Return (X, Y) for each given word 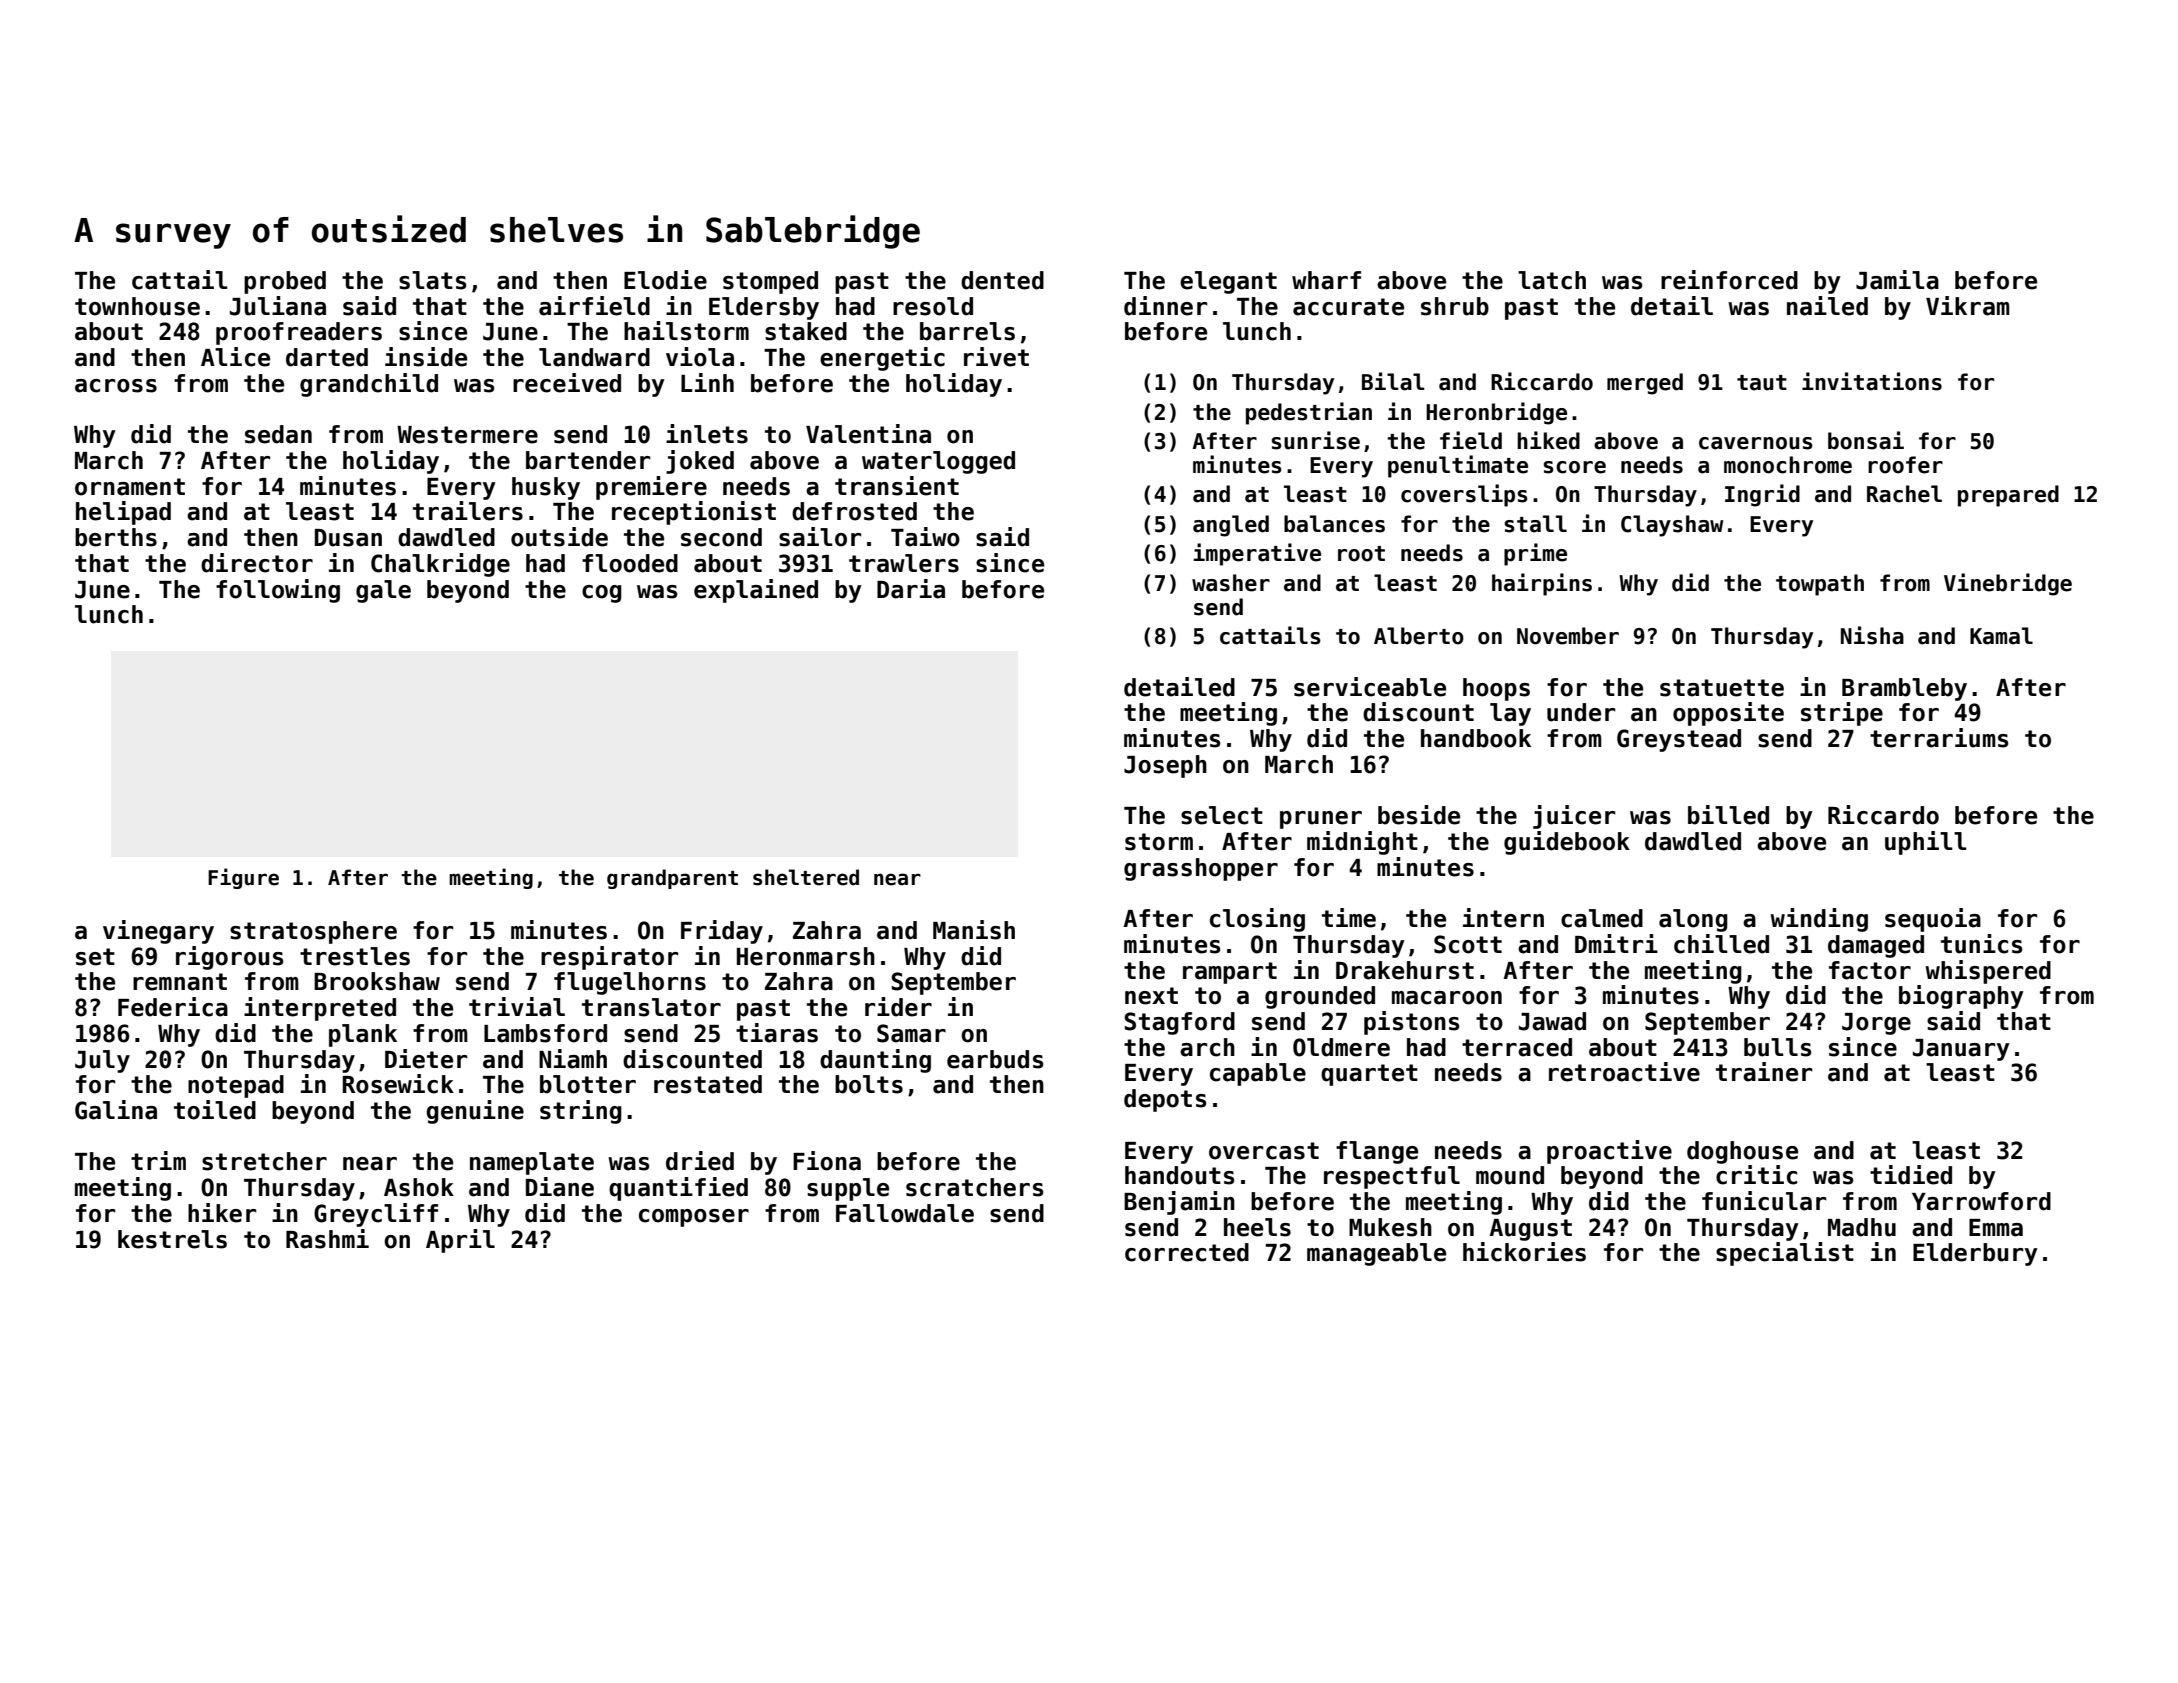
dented (1002, 280)
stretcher (264, 1161)
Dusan (348, 538)
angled (1231, 526)
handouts (1180, 1175)
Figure (243, 878)
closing (1257, 920)
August (1530, 1230)
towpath (1820, 585)
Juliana (278, 306)
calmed (1602, 918)
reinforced (1729, 280)
